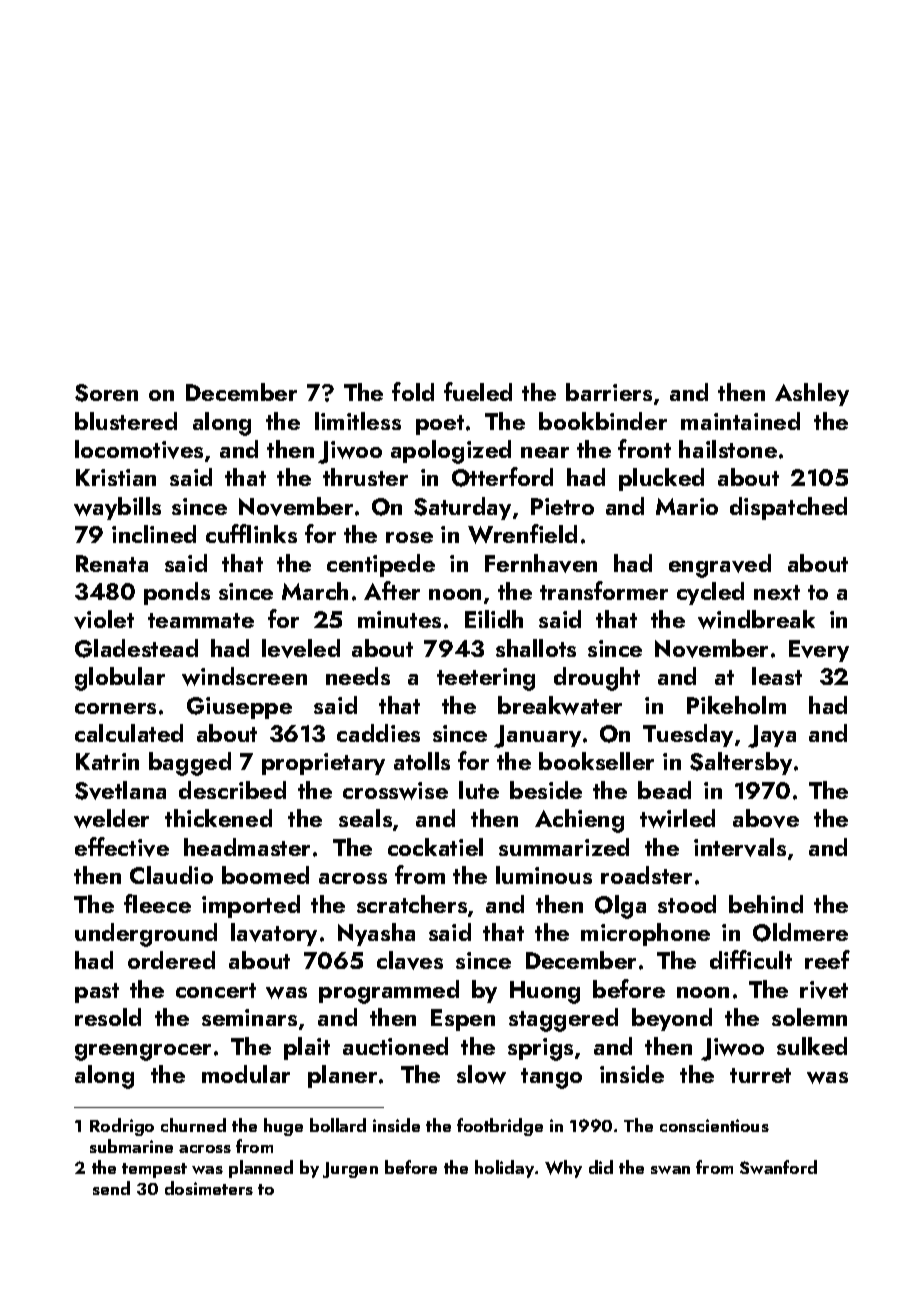 Image resolution: width=924 pixels, height=1311 pixels. What do you see at coordinates (819, 651) in the screenshot?
I see `Every` at bounding box center [819, 651].
